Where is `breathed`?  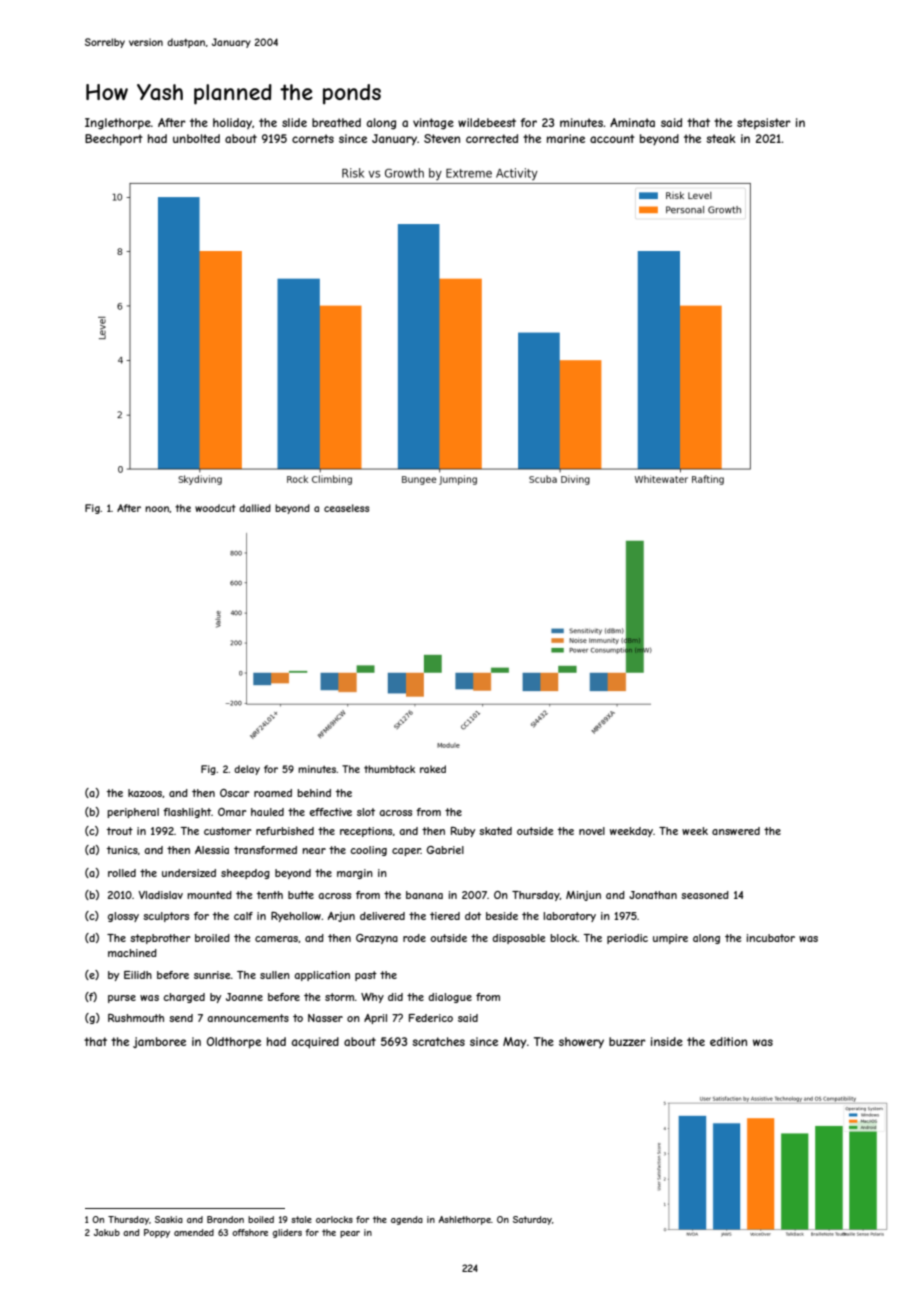 breathed is located at coordinates (336, 122).
